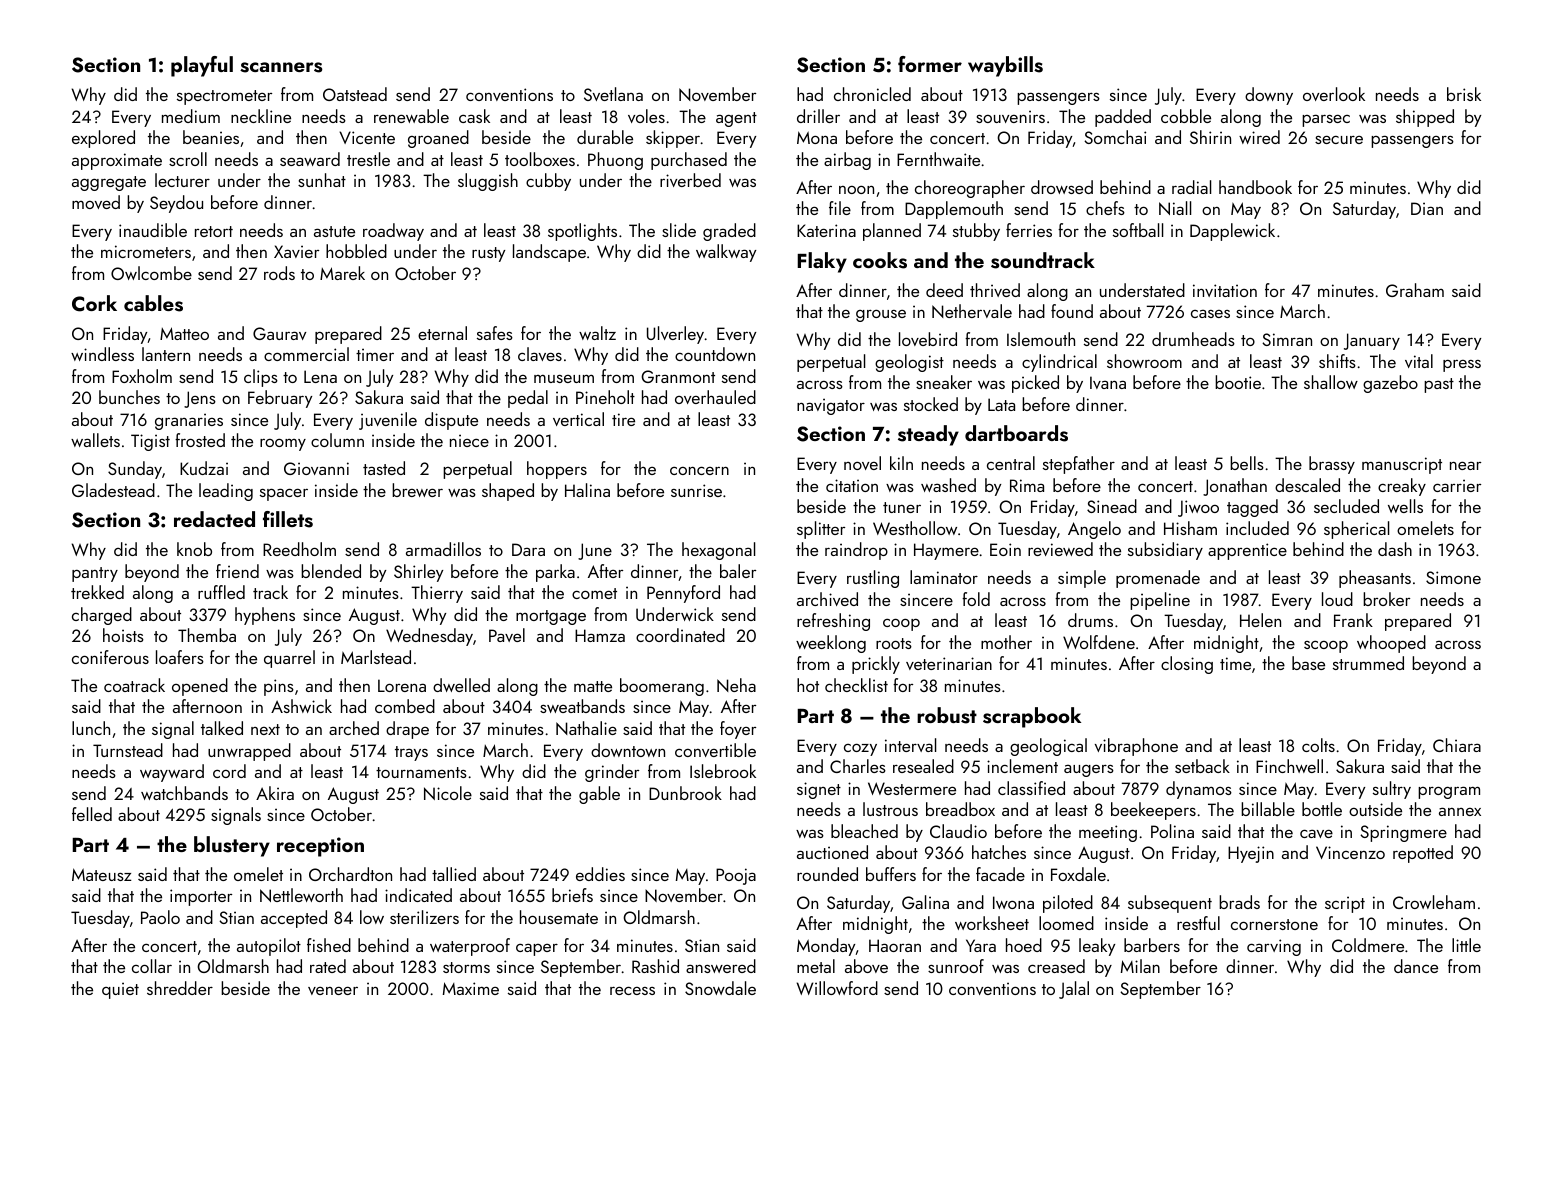  Describe the element at coordinates (902, 507) in the image. I see `tuner` at that location.
